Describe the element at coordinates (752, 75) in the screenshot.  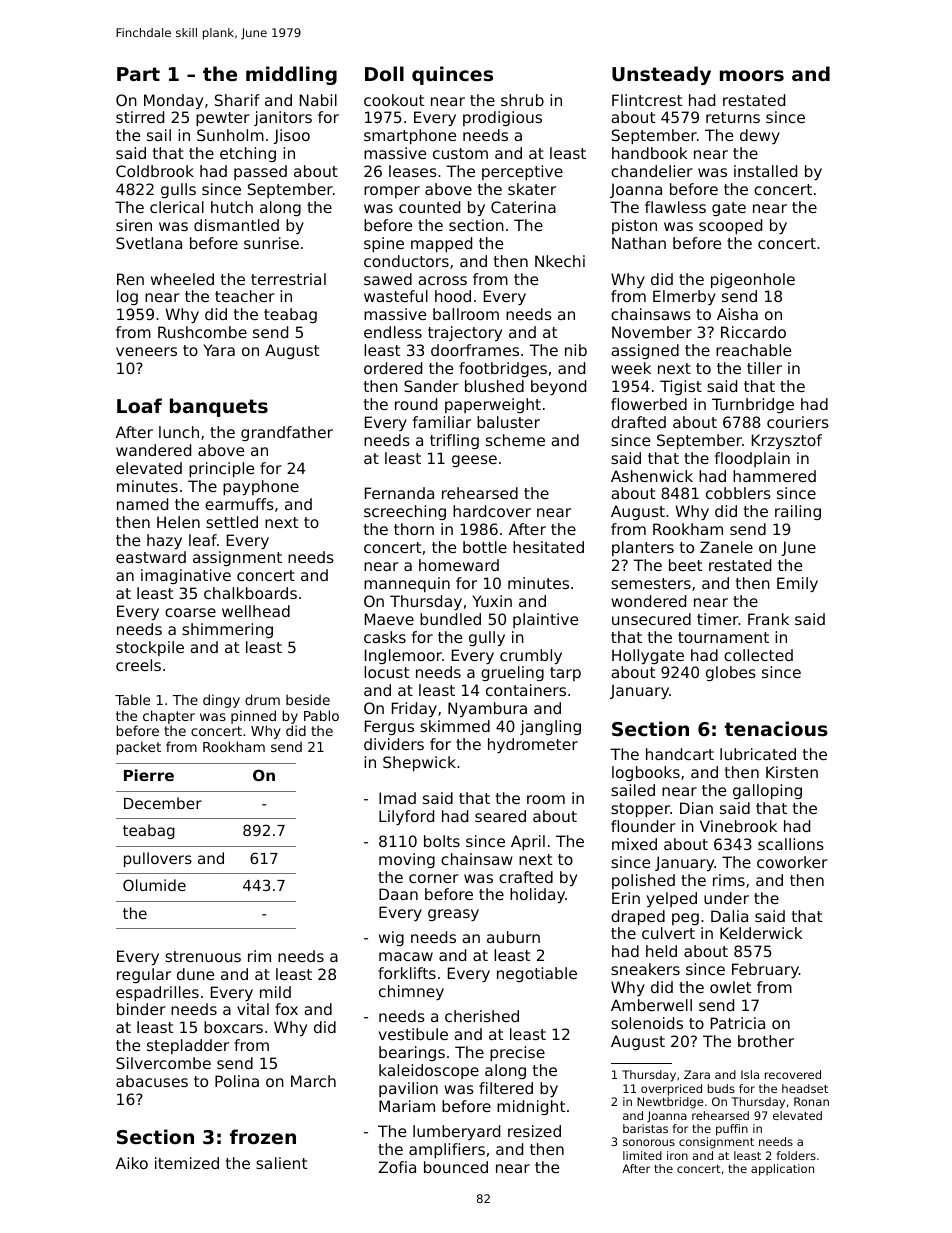
I see `moors` at that location.
